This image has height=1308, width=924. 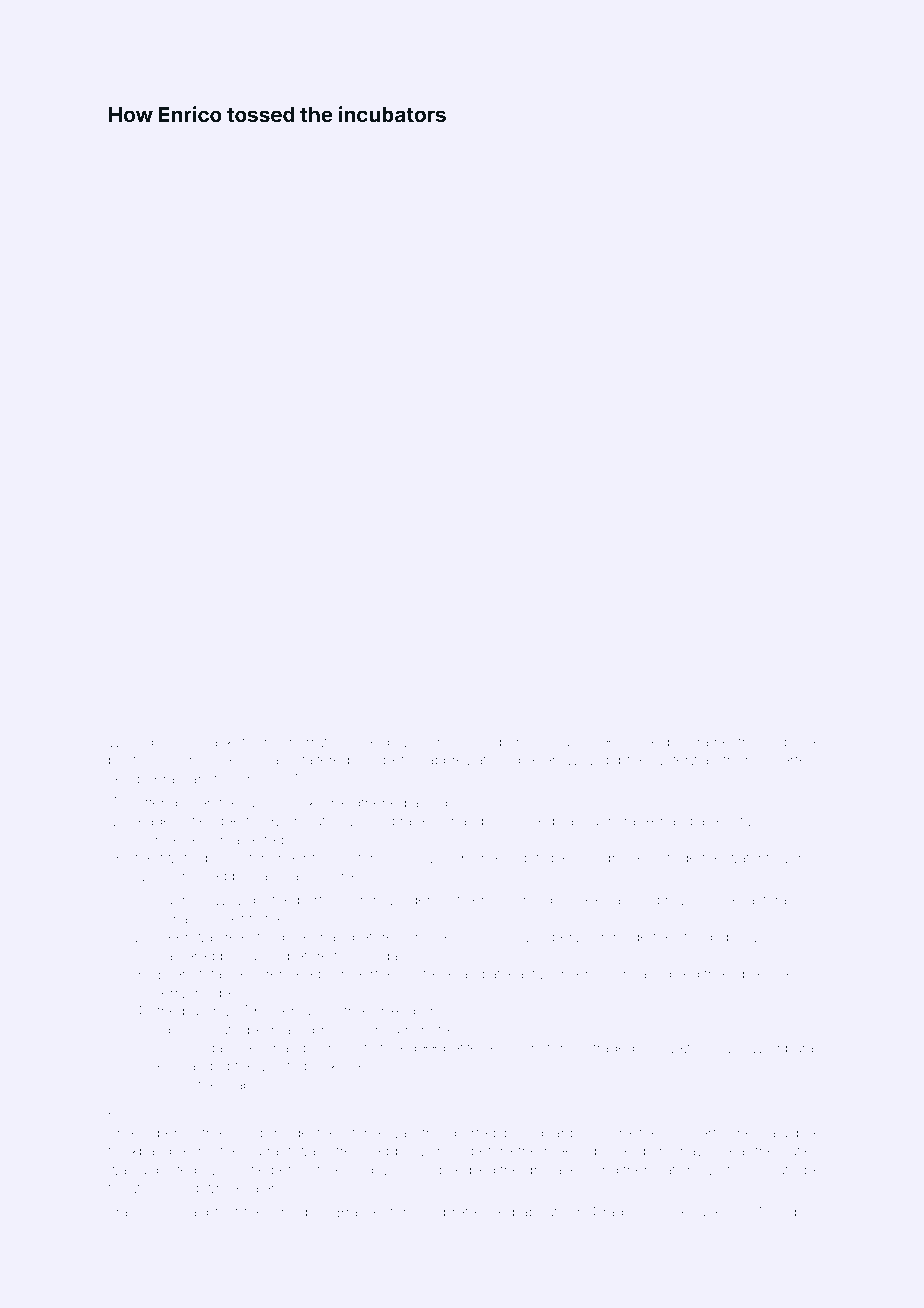 What do you see at coordinates (500, 741) in the image?
I see `Gabor` at bounding box center [500, 741].
